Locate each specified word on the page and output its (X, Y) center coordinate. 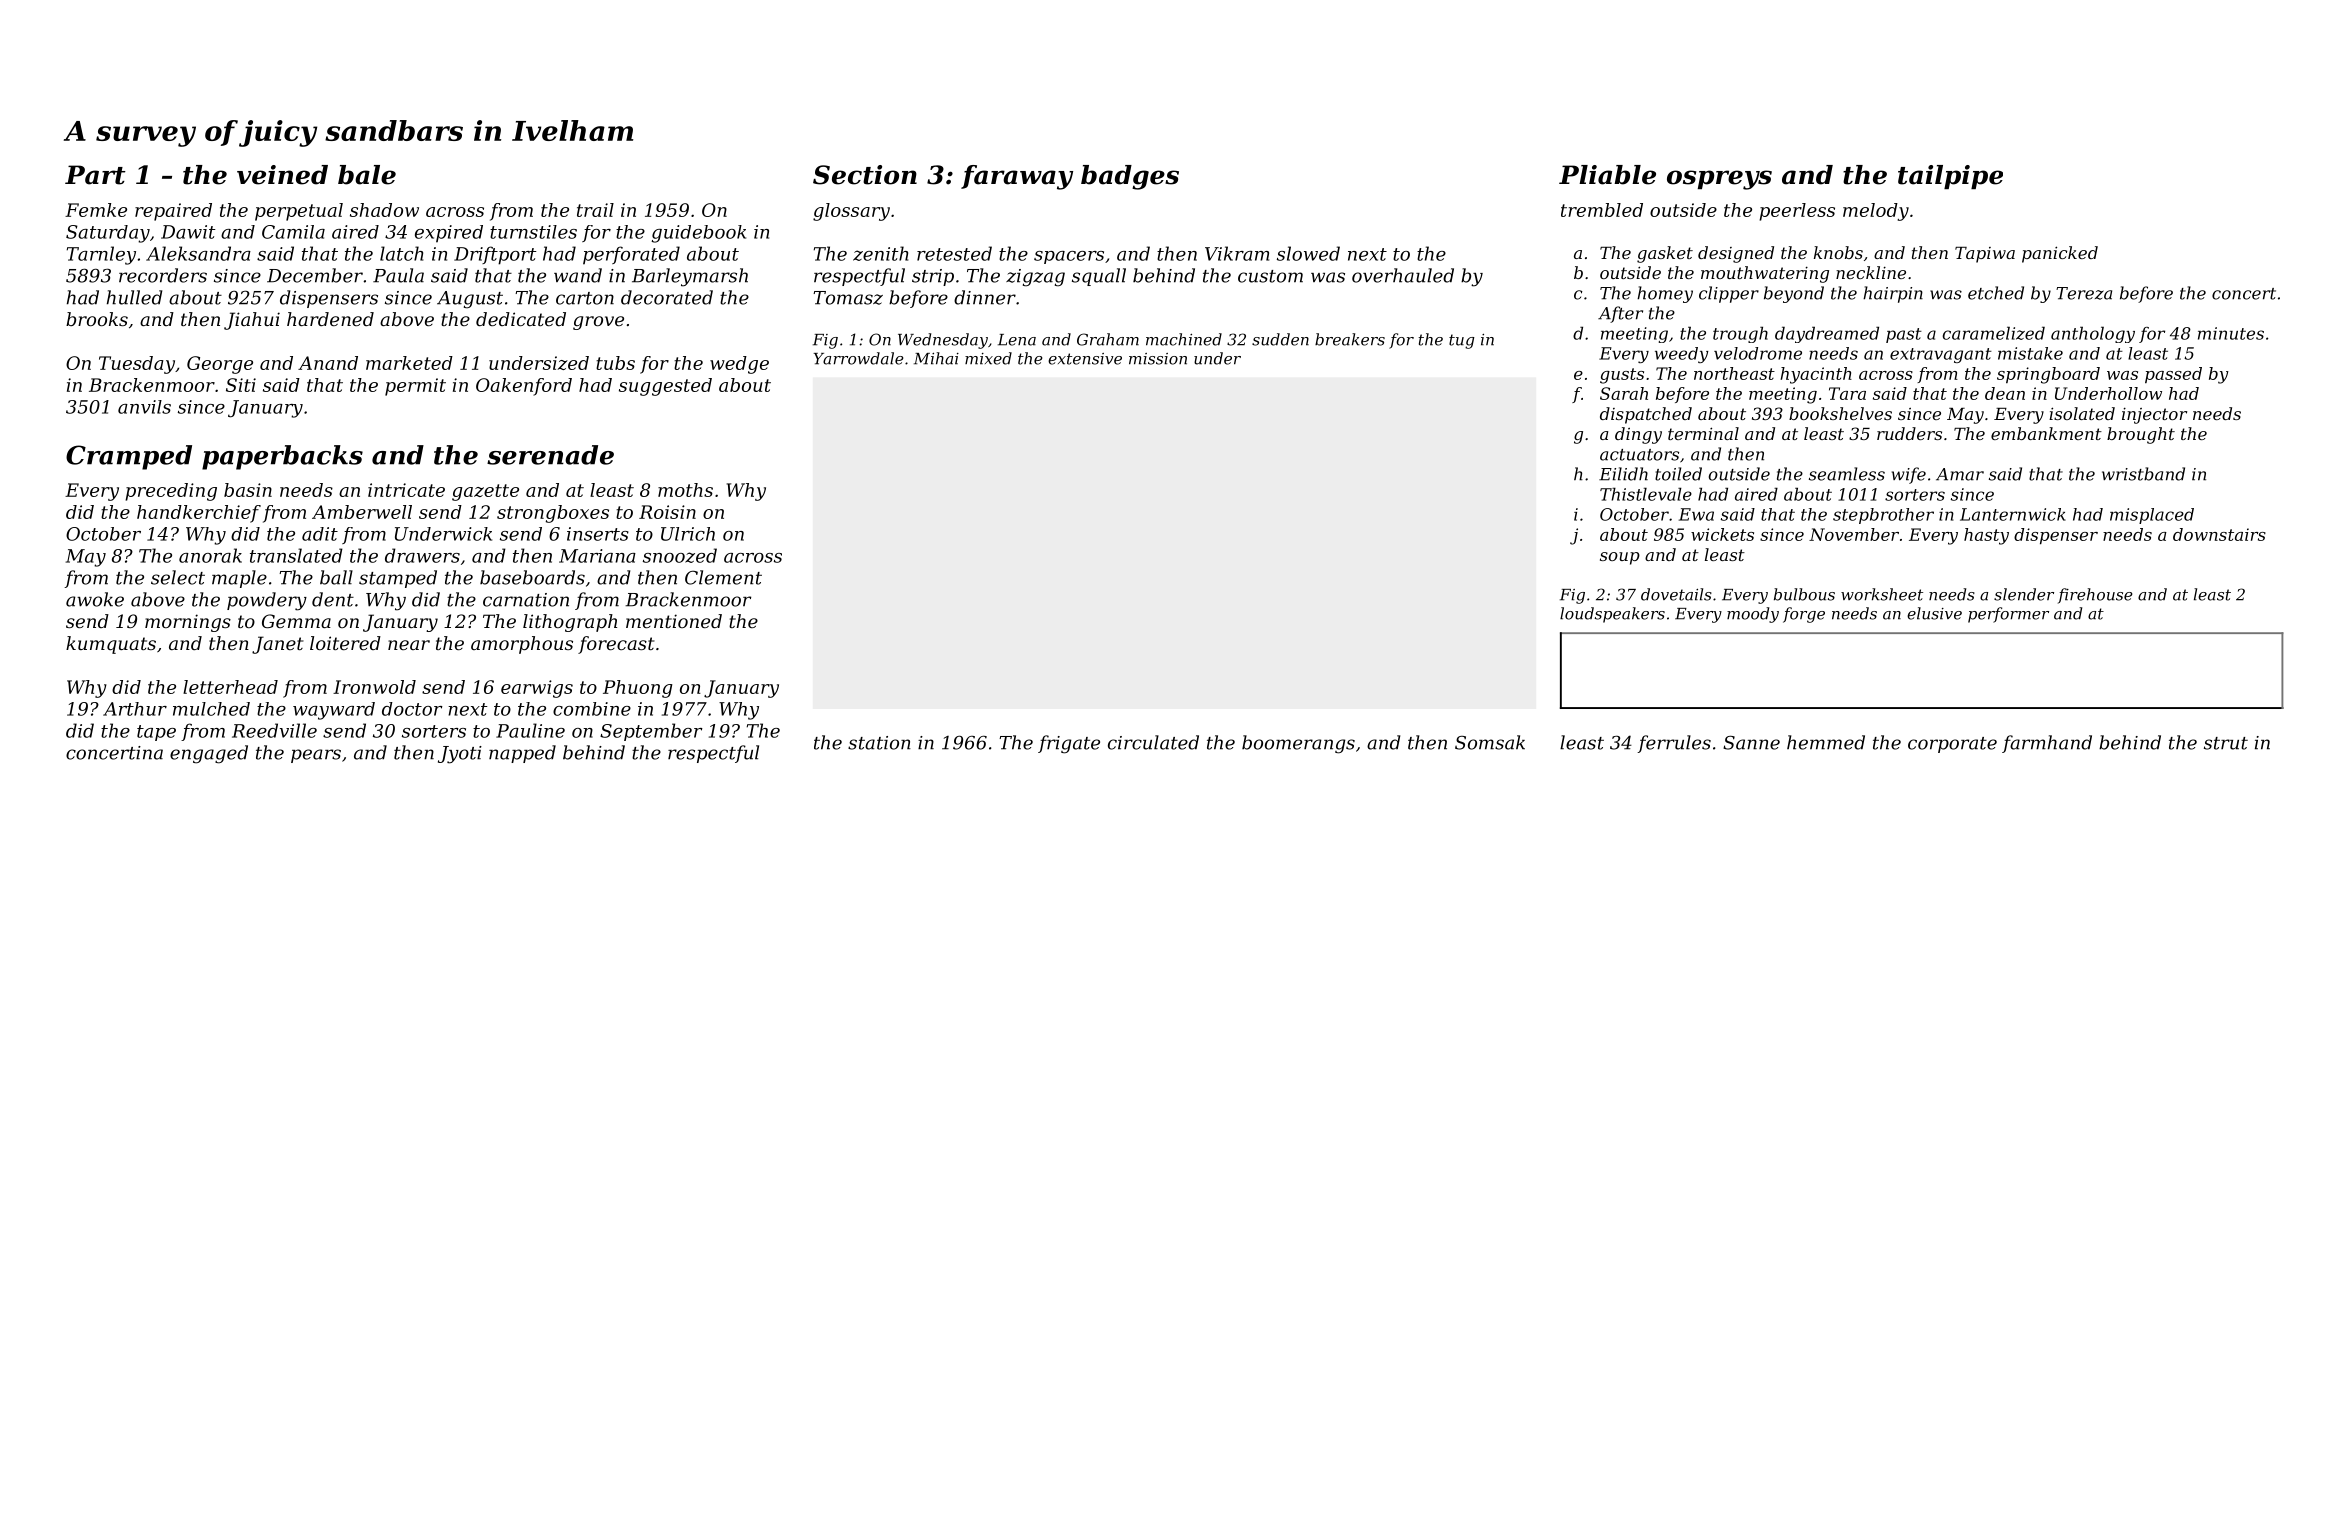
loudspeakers (1612, 615)
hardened (330, 319)
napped (522, 754)
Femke (96, 210)
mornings (188, 623)
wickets (1722, 534)
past (1904, 335)
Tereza (2084, 293)
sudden (1280, 339)
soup (1620, 558)
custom (1270, 276)
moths (685, 490)
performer (2008, 615)
